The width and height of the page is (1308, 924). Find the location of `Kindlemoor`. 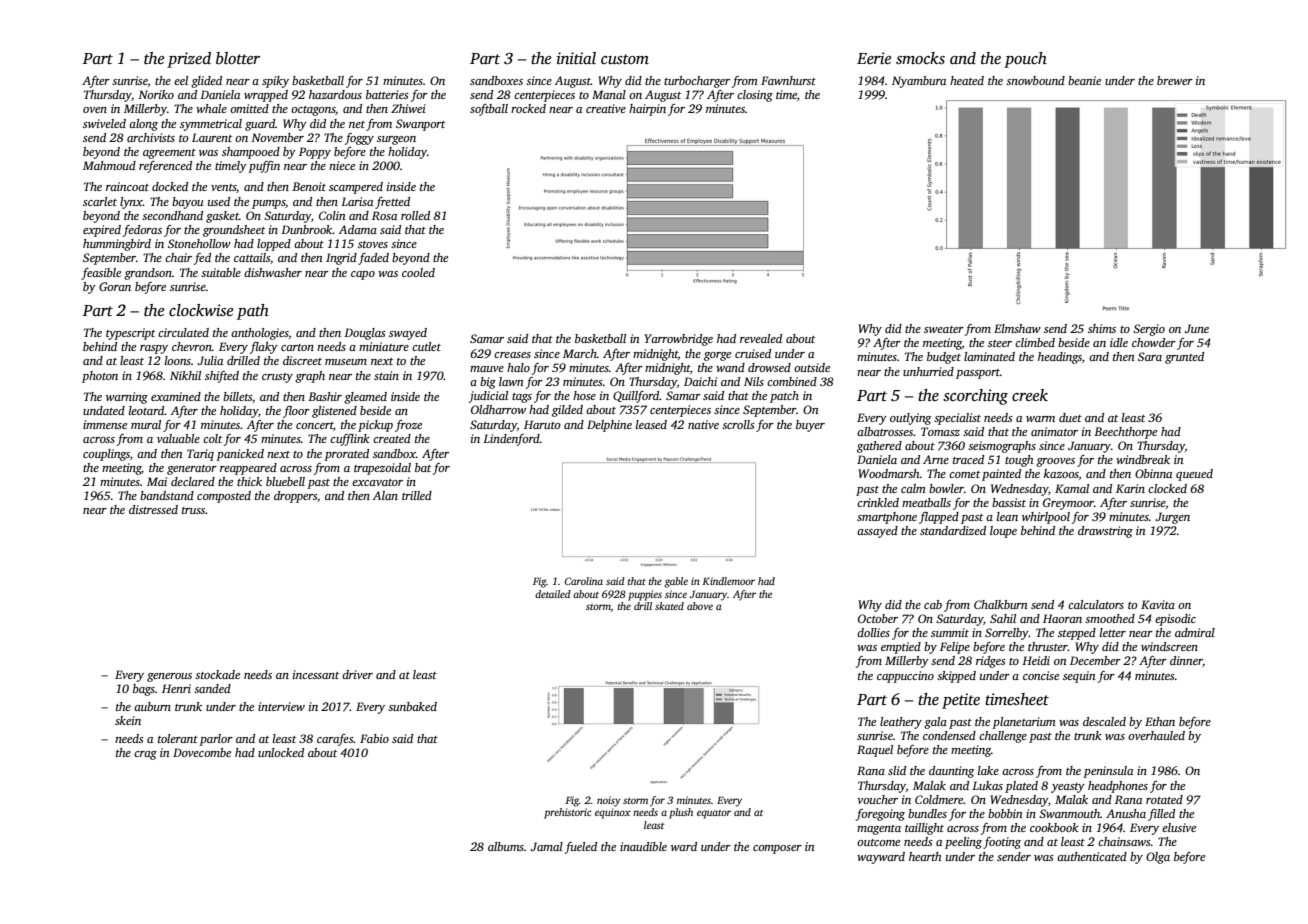

Kindlemoor is located at coordinates (728, 581).
